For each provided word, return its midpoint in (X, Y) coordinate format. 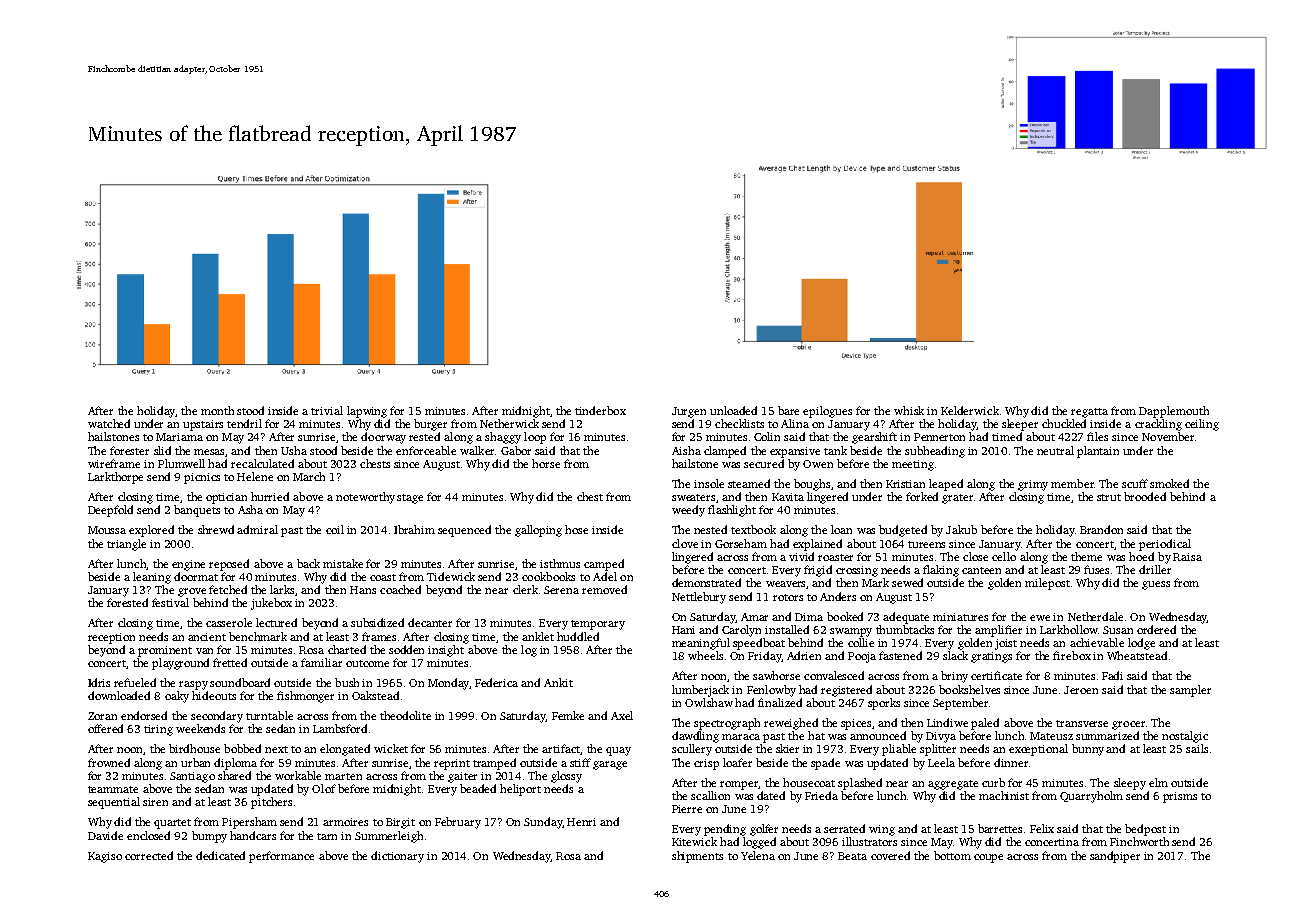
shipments (697, 857)
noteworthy (365, 498)
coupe (988, 858)
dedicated (220, 855)
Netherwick (509, 423)
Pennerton (939, 437)
